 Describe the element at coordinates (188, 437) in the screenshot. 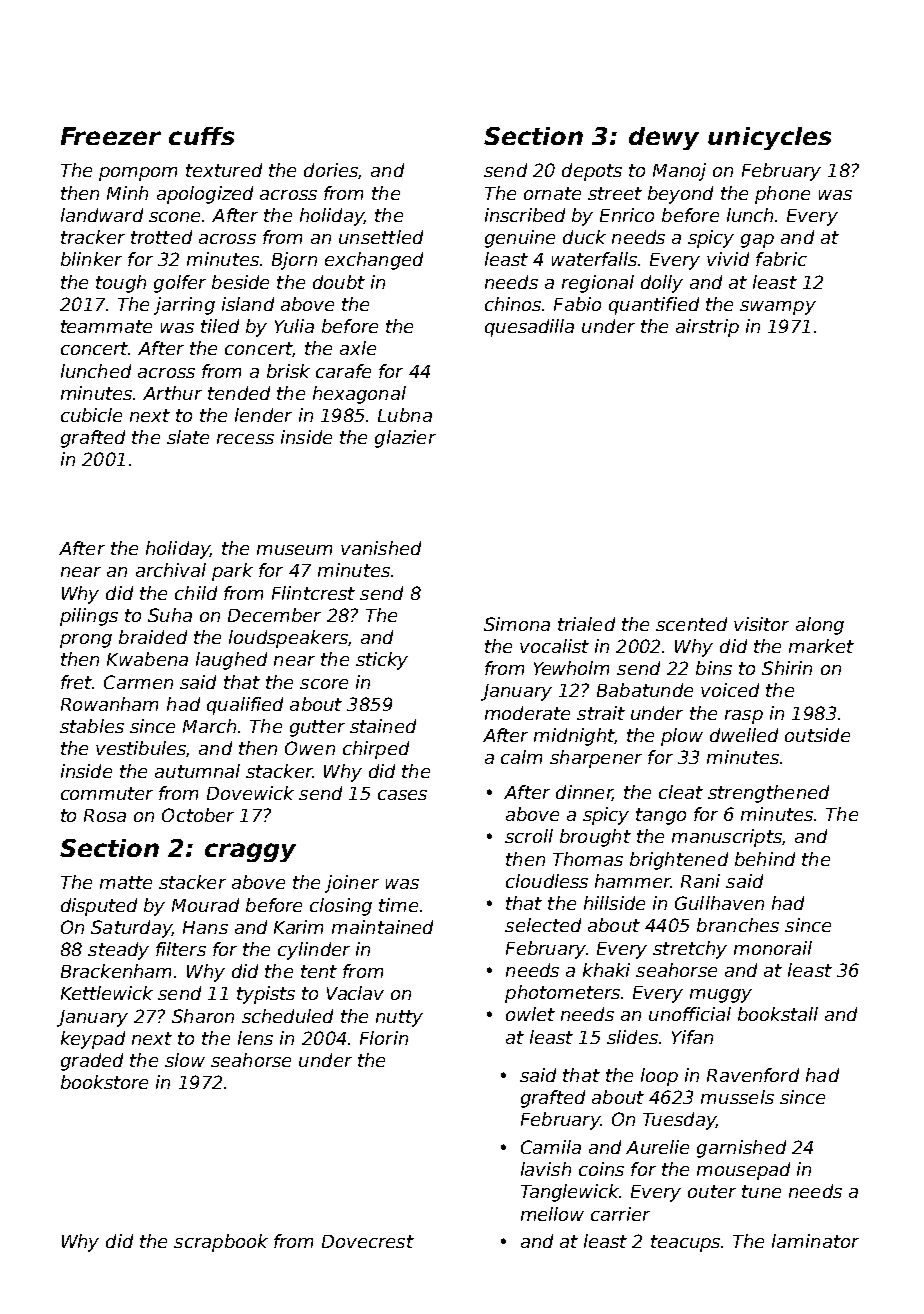

I see `slate` at that location.
